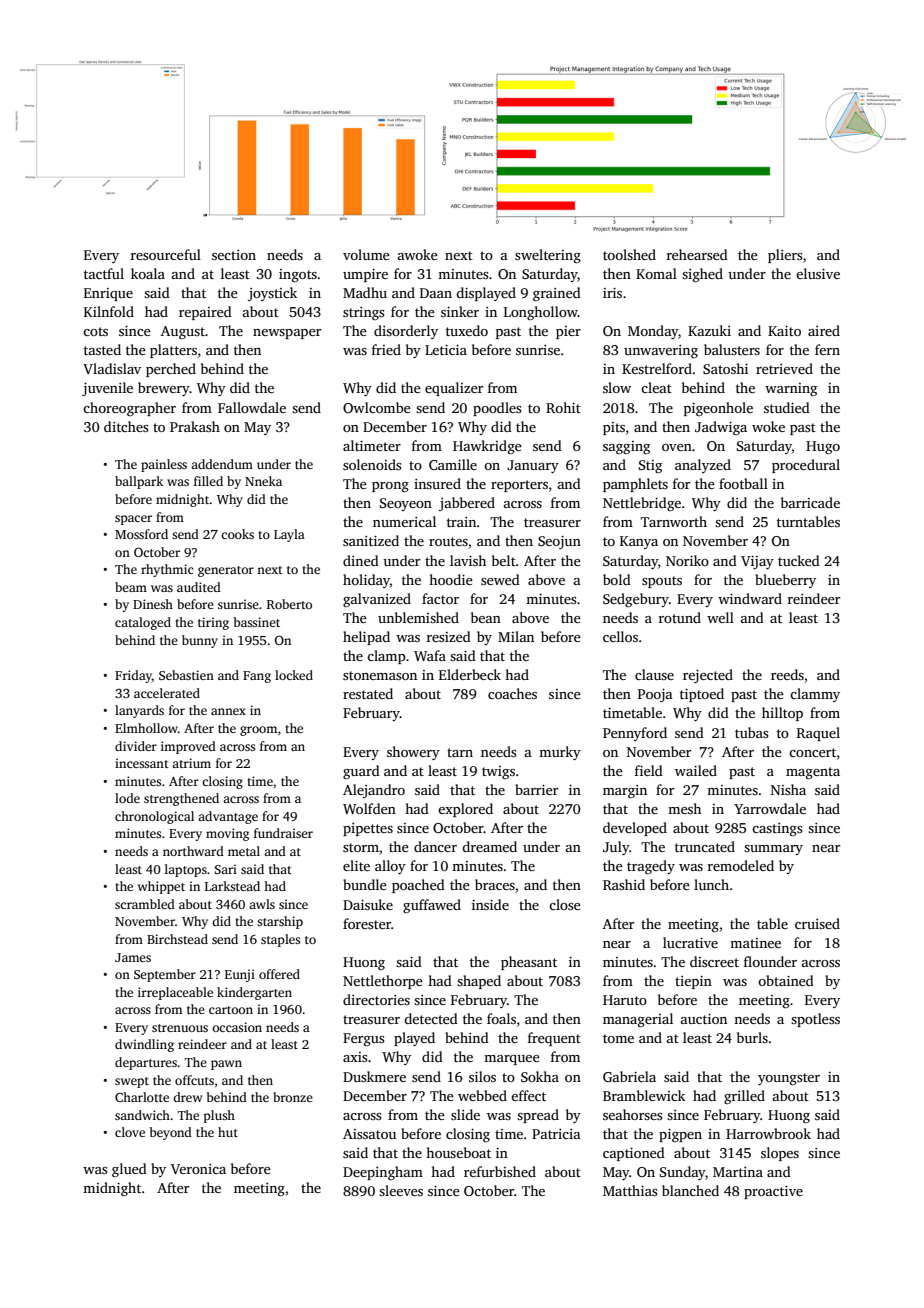  What do you see at coordinates (166, 254) in the screenshot?
I see `resourceful` at bounding box center [166, 254].
